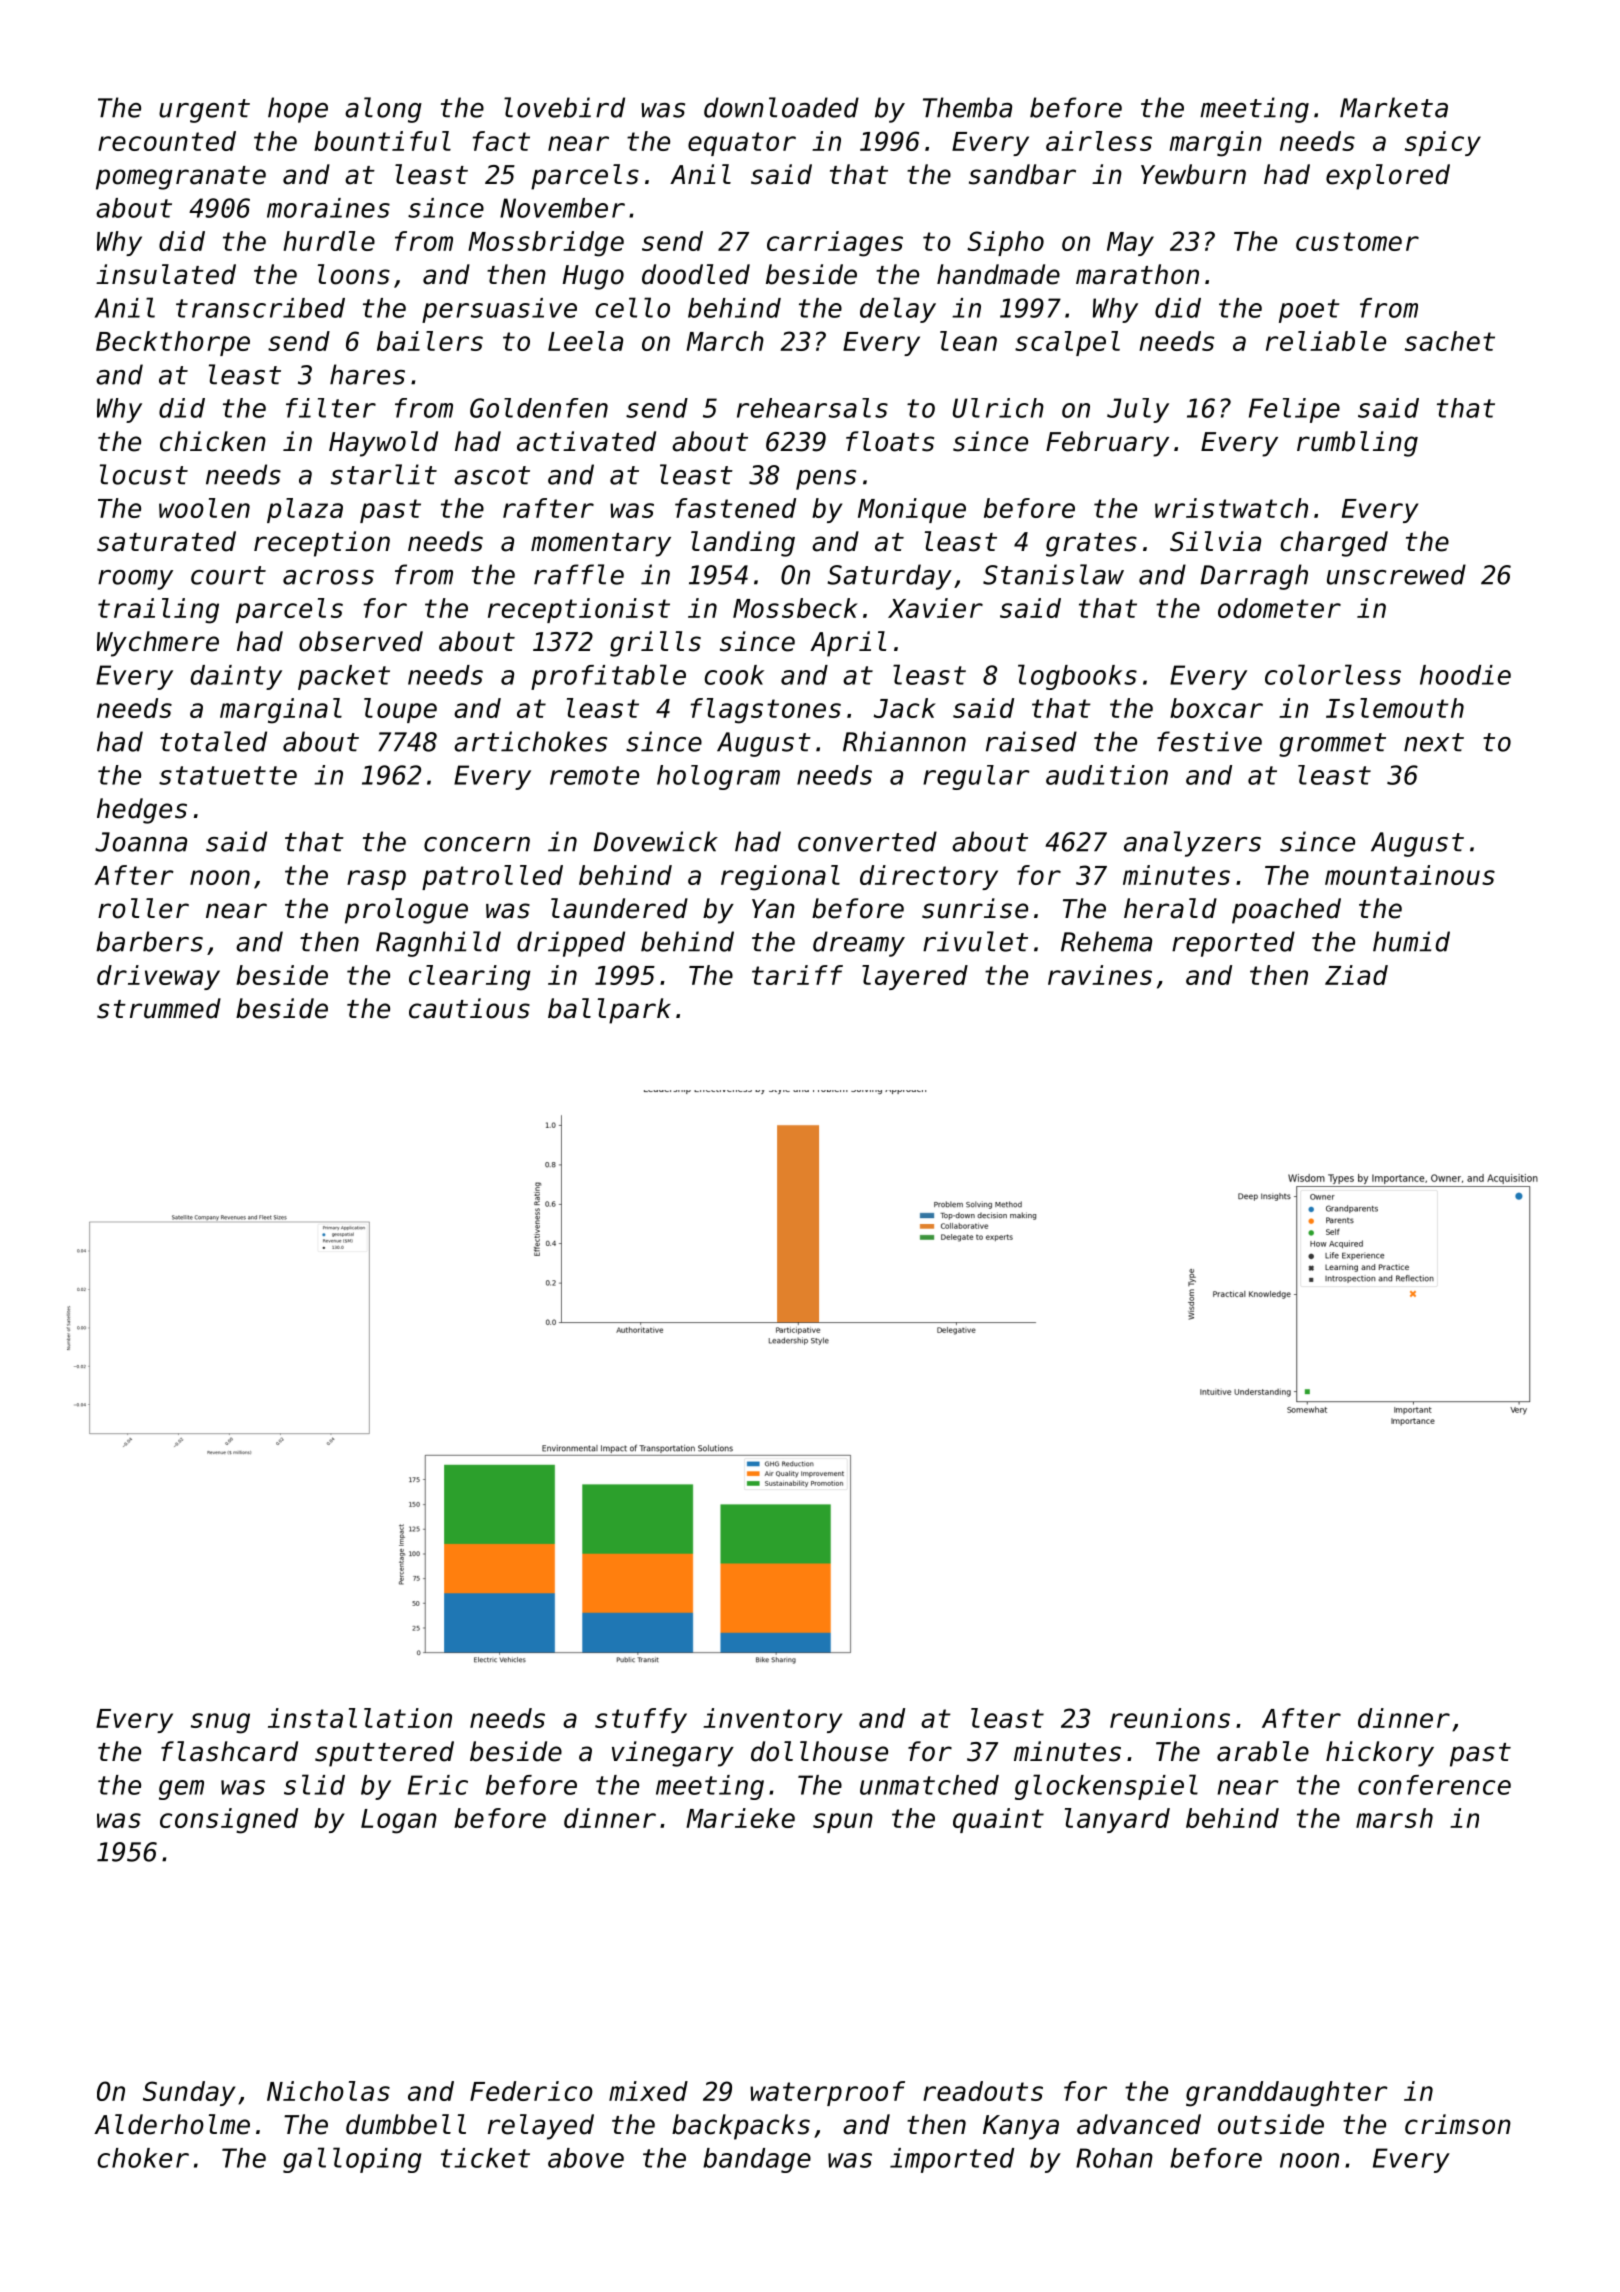 Image resolution: width=1620 pixels, height=2292 pixels. I want to click on sachet, so click(1450, 341).
